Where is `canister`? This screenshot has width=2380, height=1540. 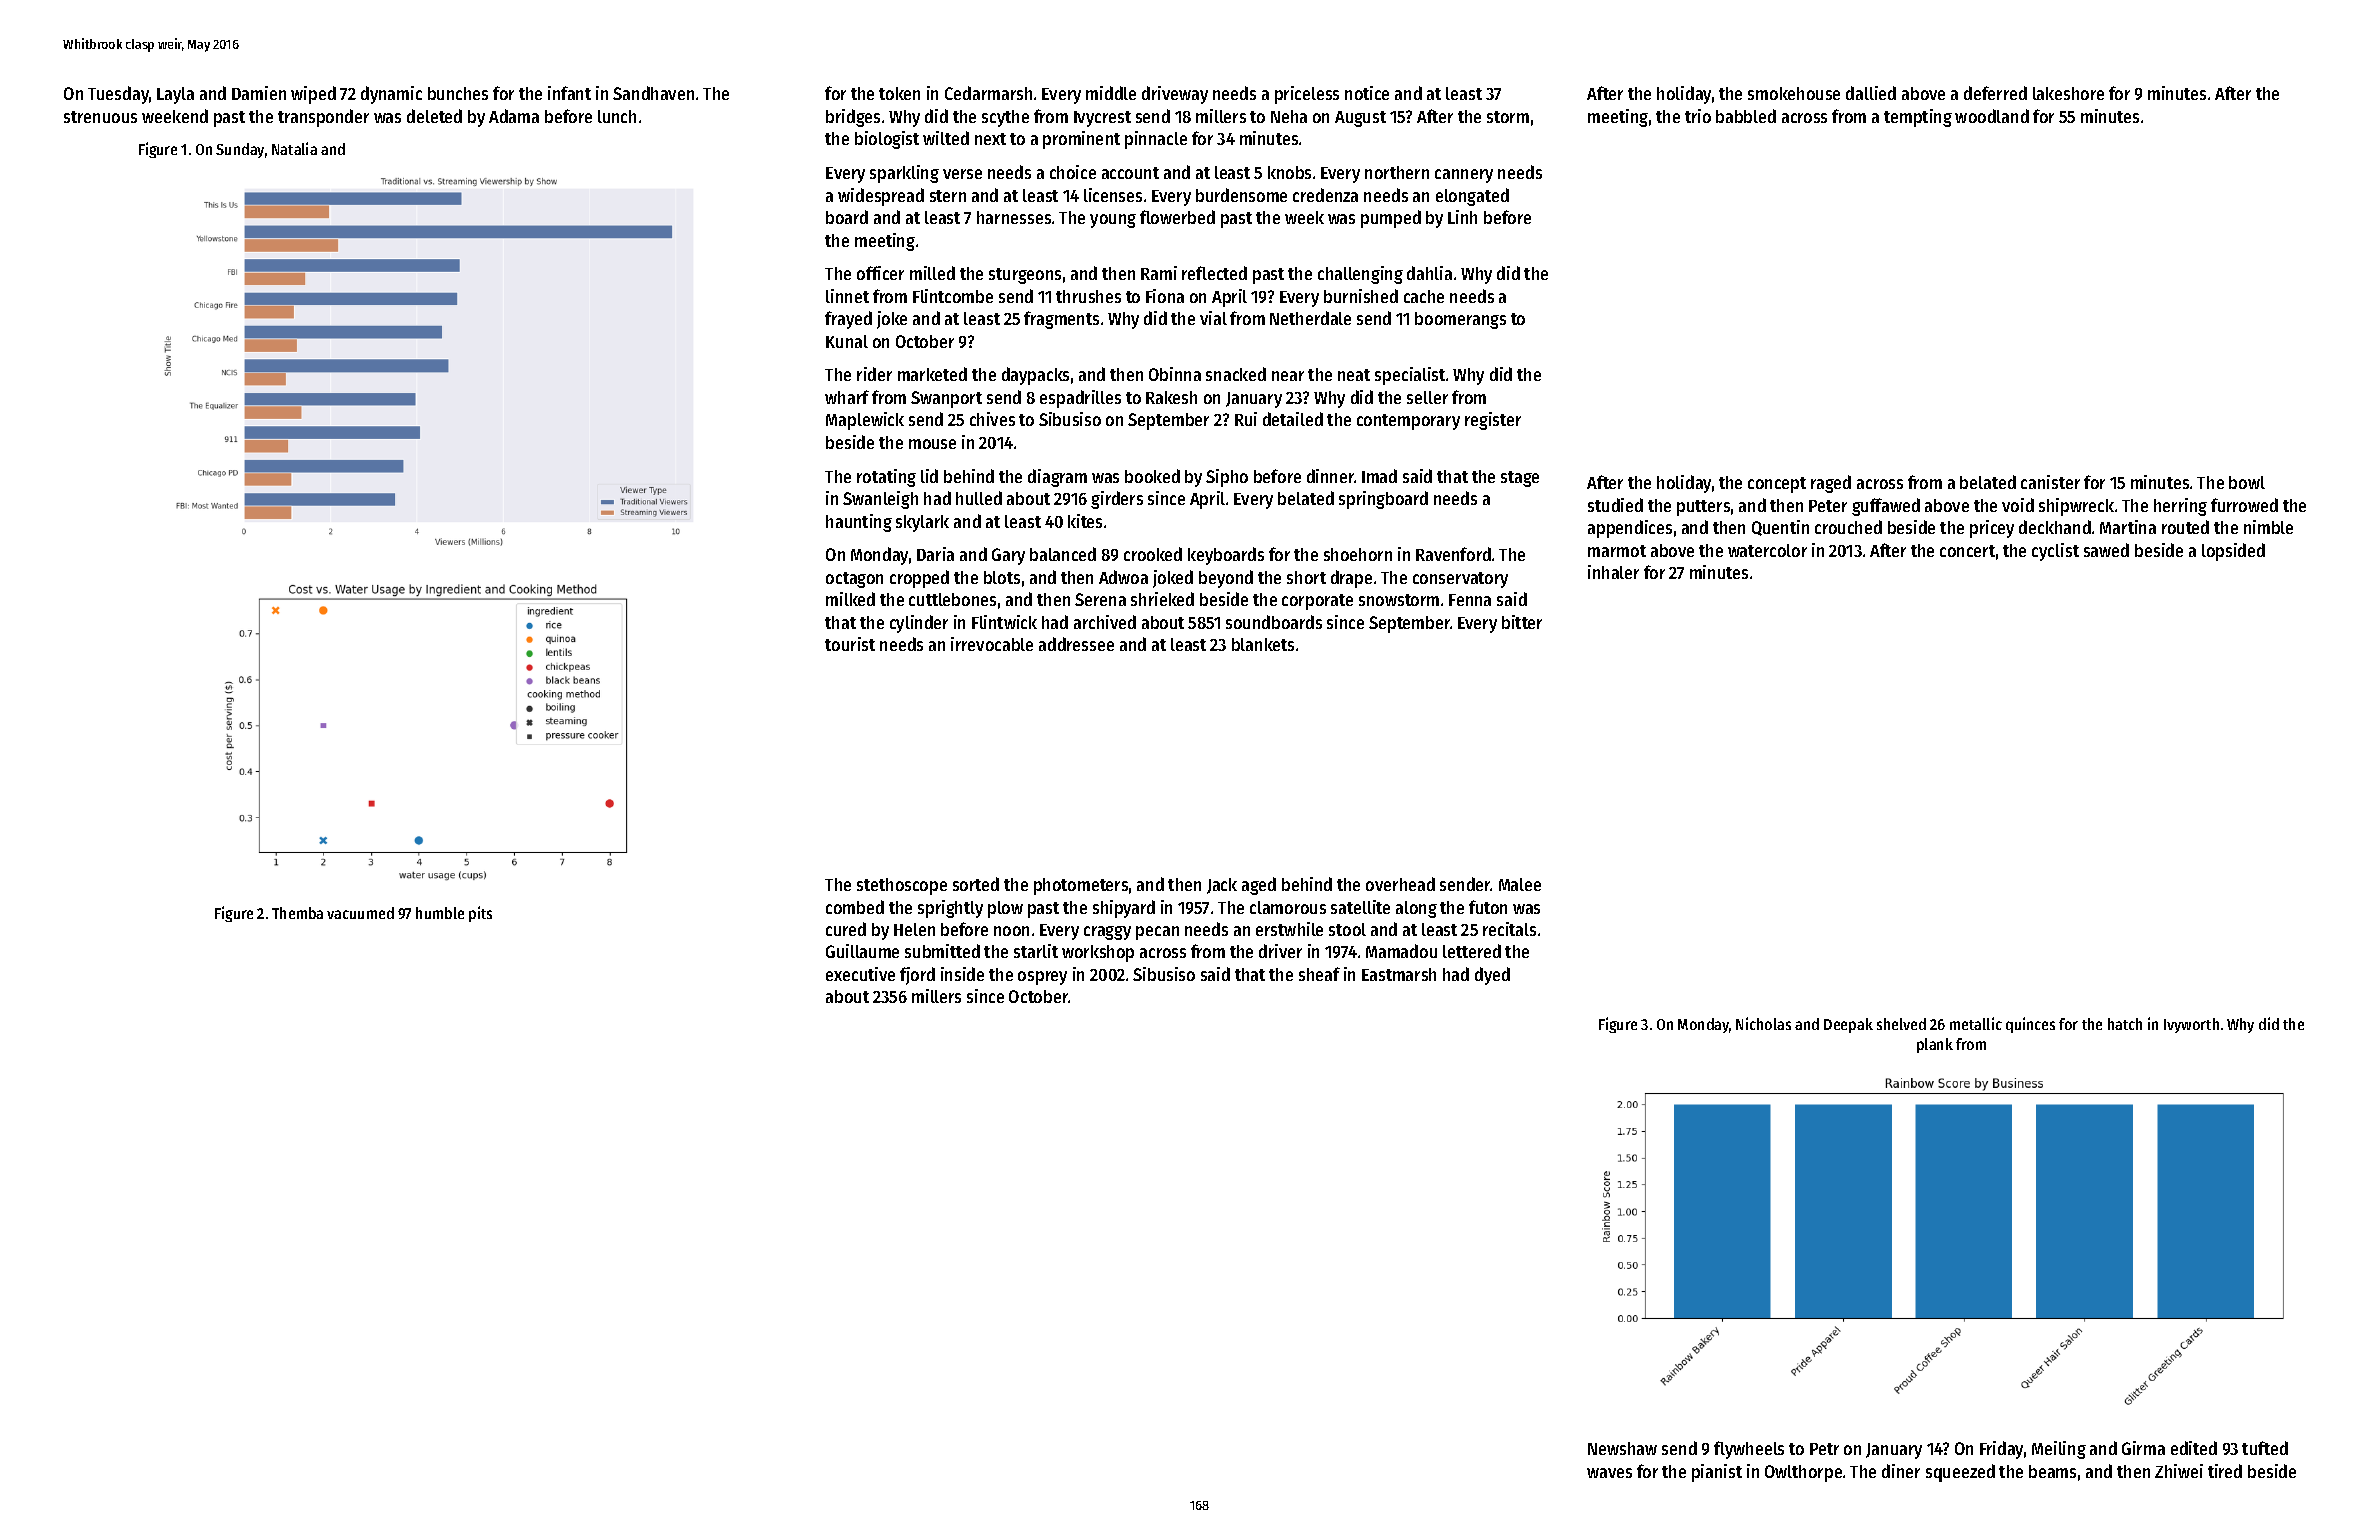
canister is located at coordinates (2050, 482).
